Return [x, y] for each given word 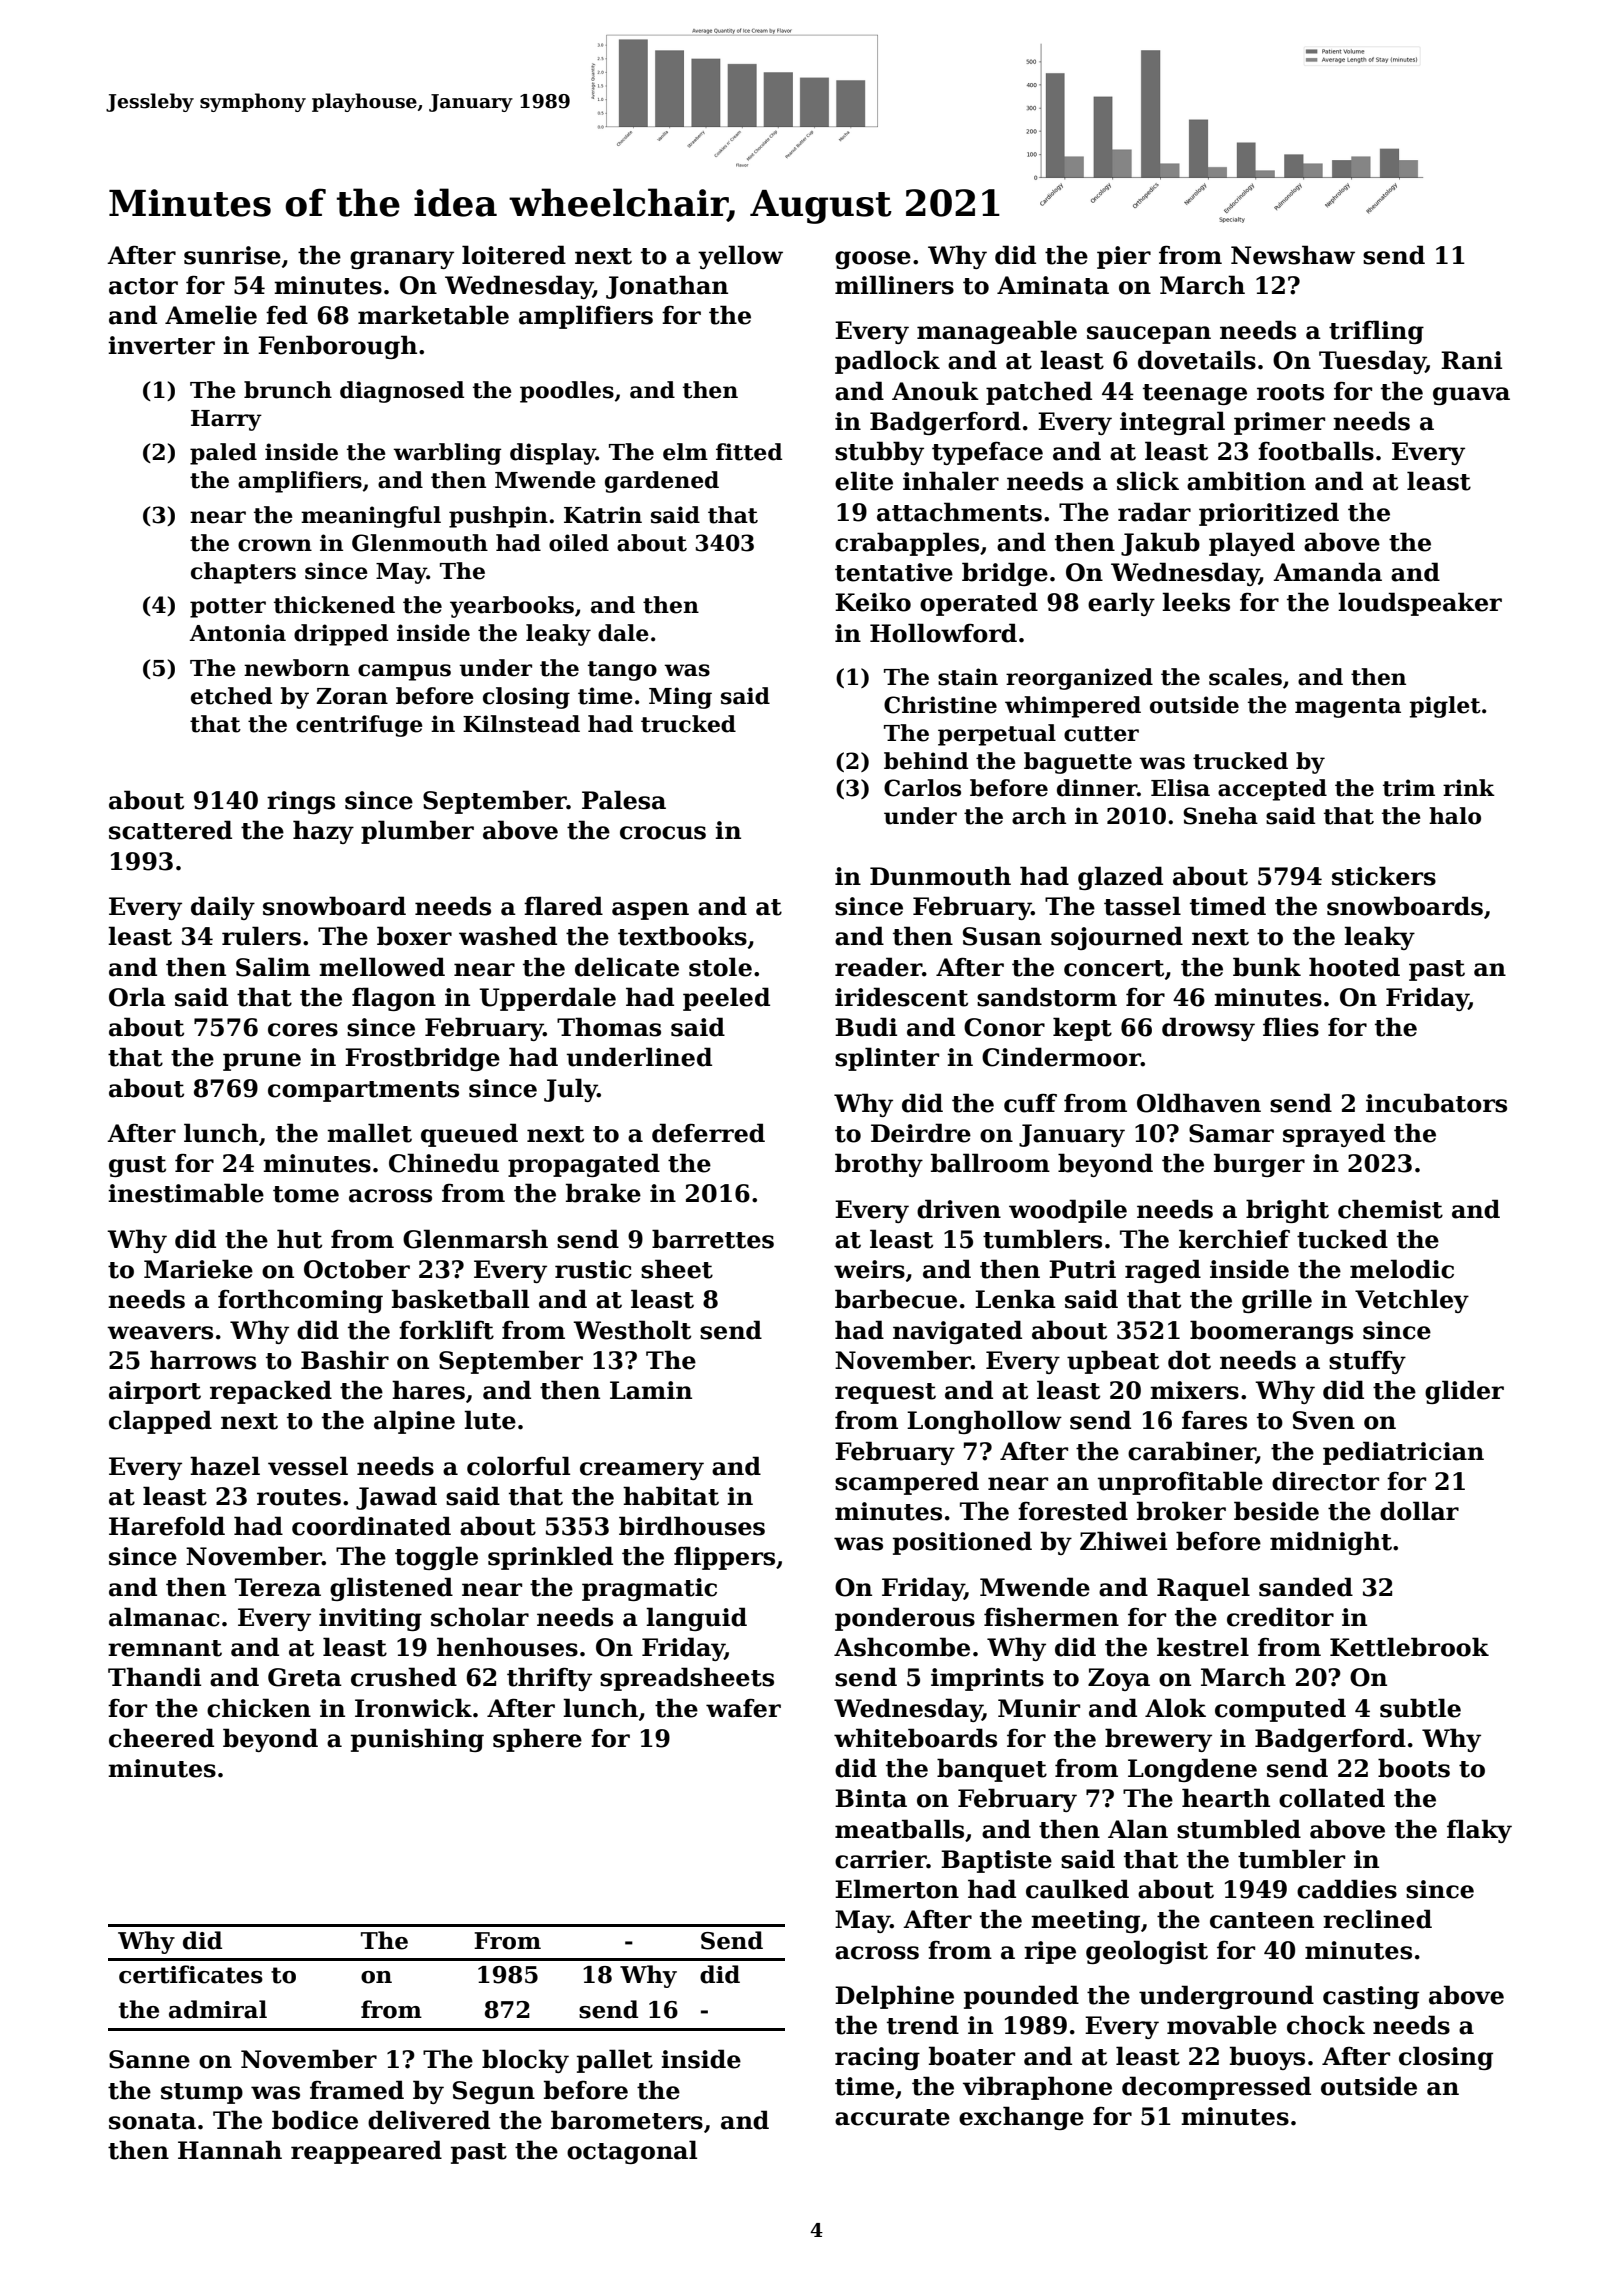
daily [223, 908]
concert [1114, 968]
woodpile [1068, 1211]
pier [1124, 257]
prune [262, 1062]
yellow [740, 257]
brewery [1158, 1740]
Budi [866, 1027]
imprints [987, 1679]
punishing [417, 1740]
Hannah [230, 2150]
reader [878, 967]
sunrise [232, 255]
